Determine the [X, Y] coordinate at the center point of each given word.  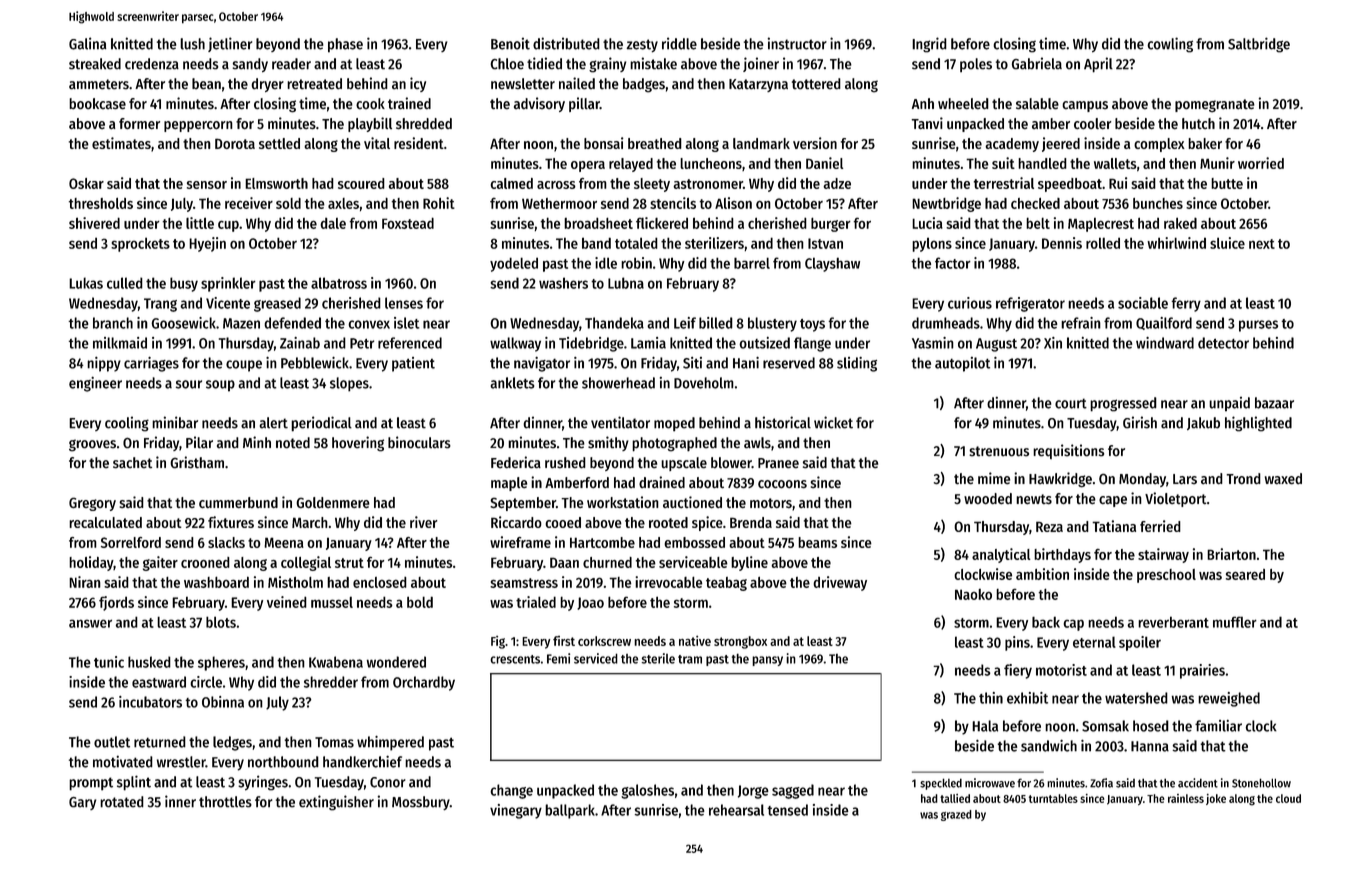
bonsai [604, 143]
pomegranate [1215, 106]
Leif [685, 323]
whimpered [390, 743]
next [1262, 244]
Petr [362, 343]
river [424, 522]
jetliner [230, 44]
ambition [1042, 574]
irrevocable [669, 582]
